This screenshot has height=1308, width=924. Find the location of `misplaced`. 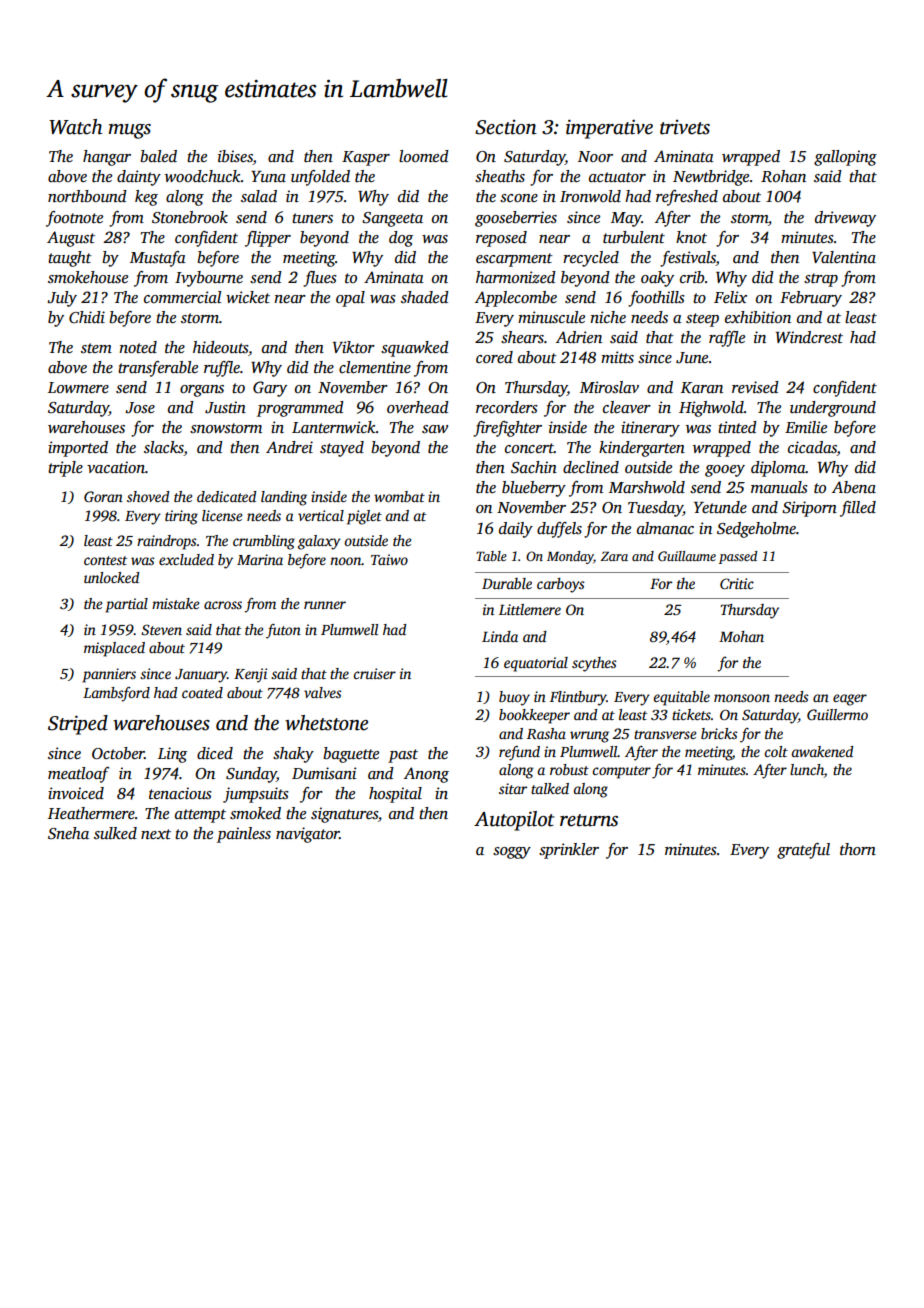

misplaced is located at coordinates (114, 649).
